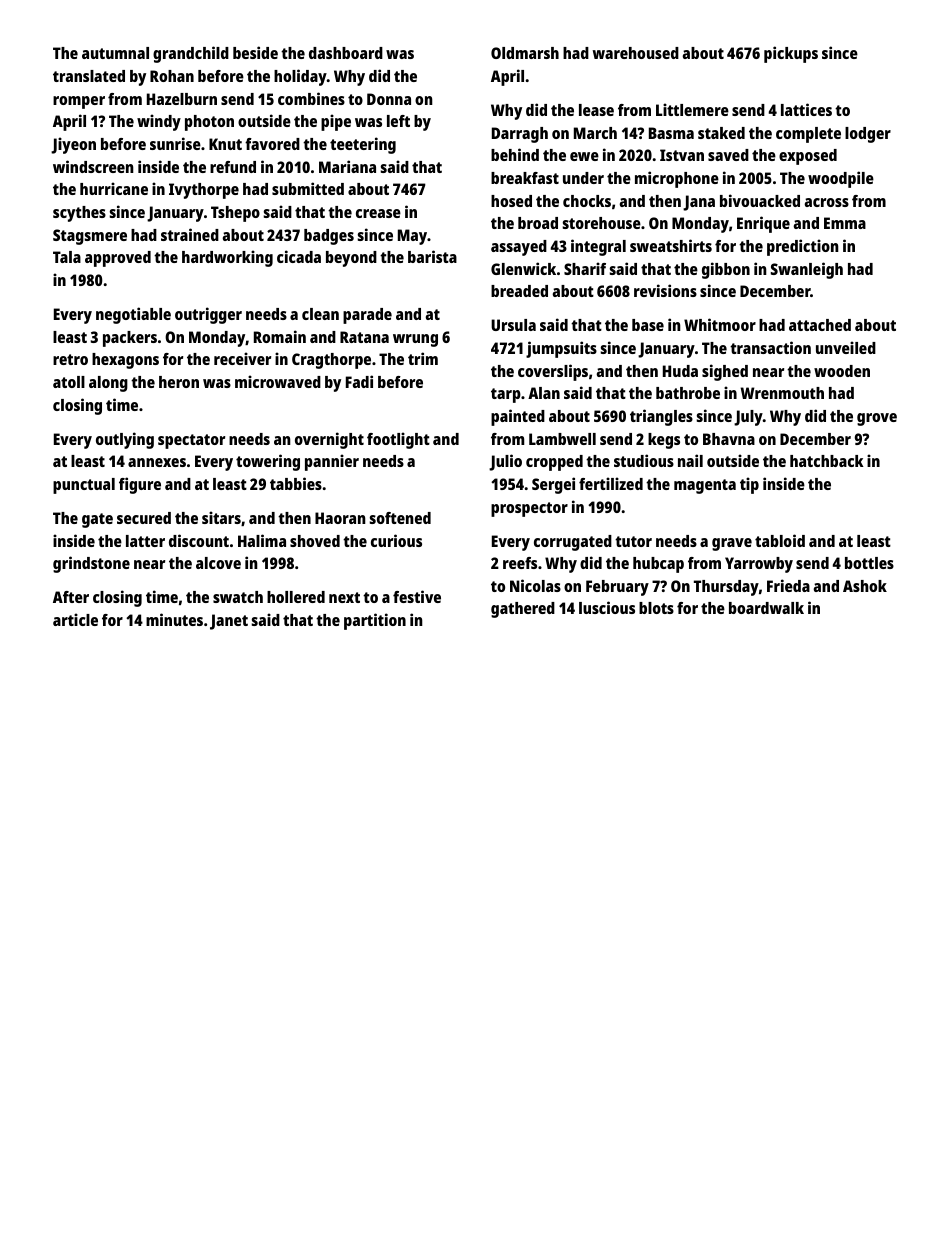 The image size is (952, 1233). I want to click on receiver, so click(242, 358).
